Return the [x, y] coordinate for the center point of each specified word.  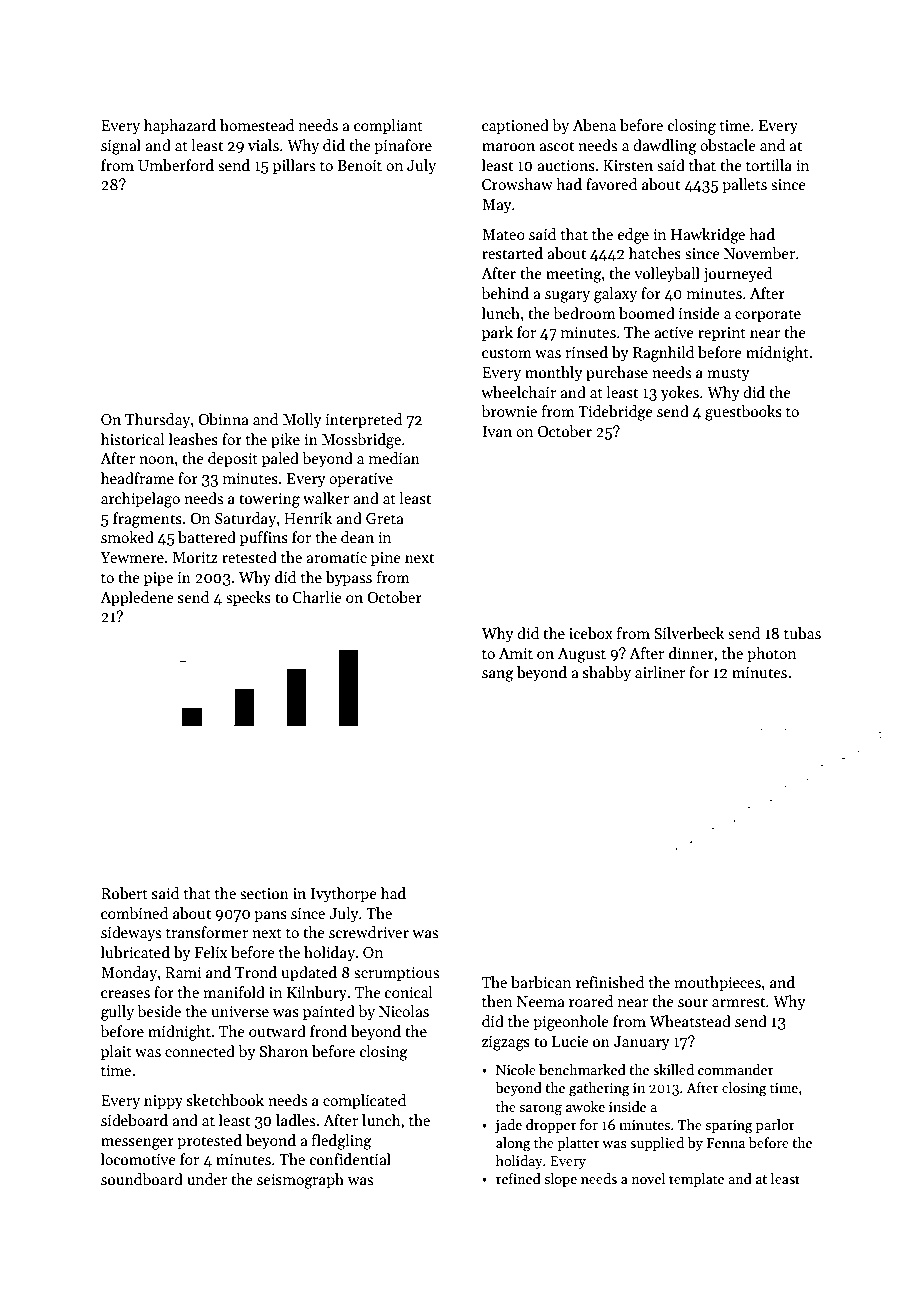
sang [498, 676]
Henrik [308, 518]
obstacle [728, 145]
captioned [515, 126]
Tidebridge [615, 413]
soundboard [142, 1179]
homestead [257, 125]
